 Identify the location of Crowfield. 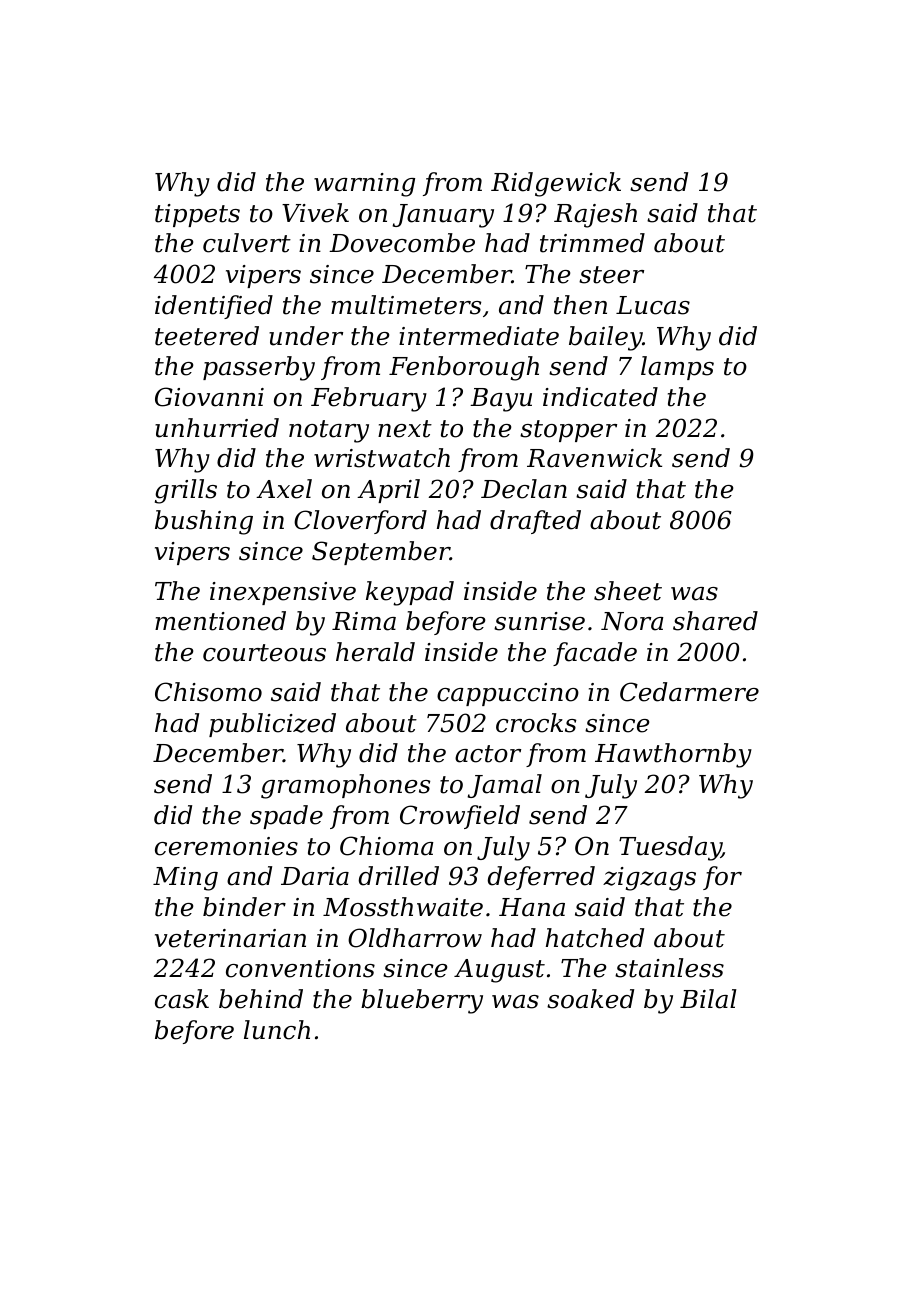
(460, 817).
